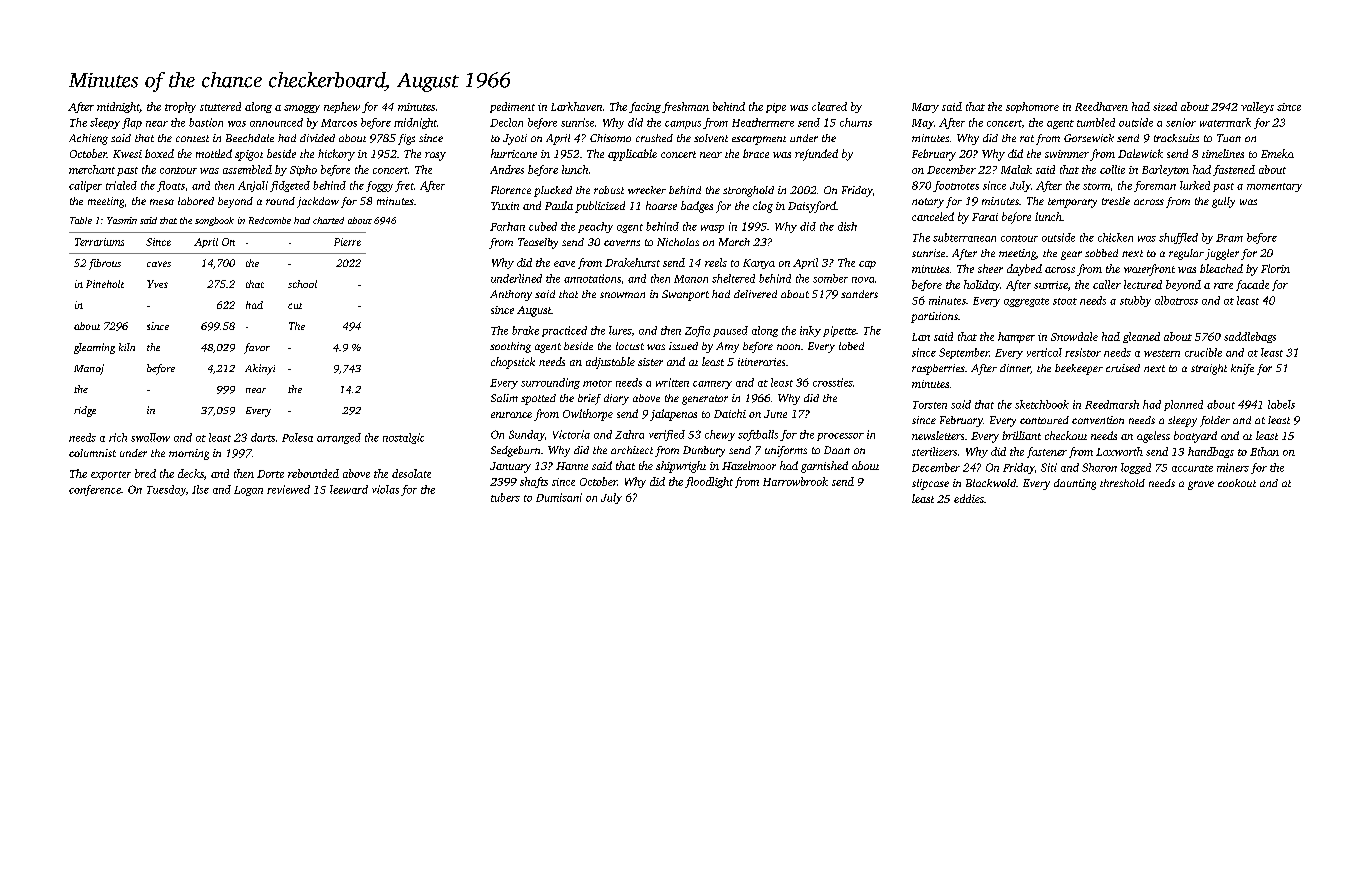 Image resolution: width=1372 pixels, height=887 pixels. I want to click on Beechdale, so click(250, 138).
